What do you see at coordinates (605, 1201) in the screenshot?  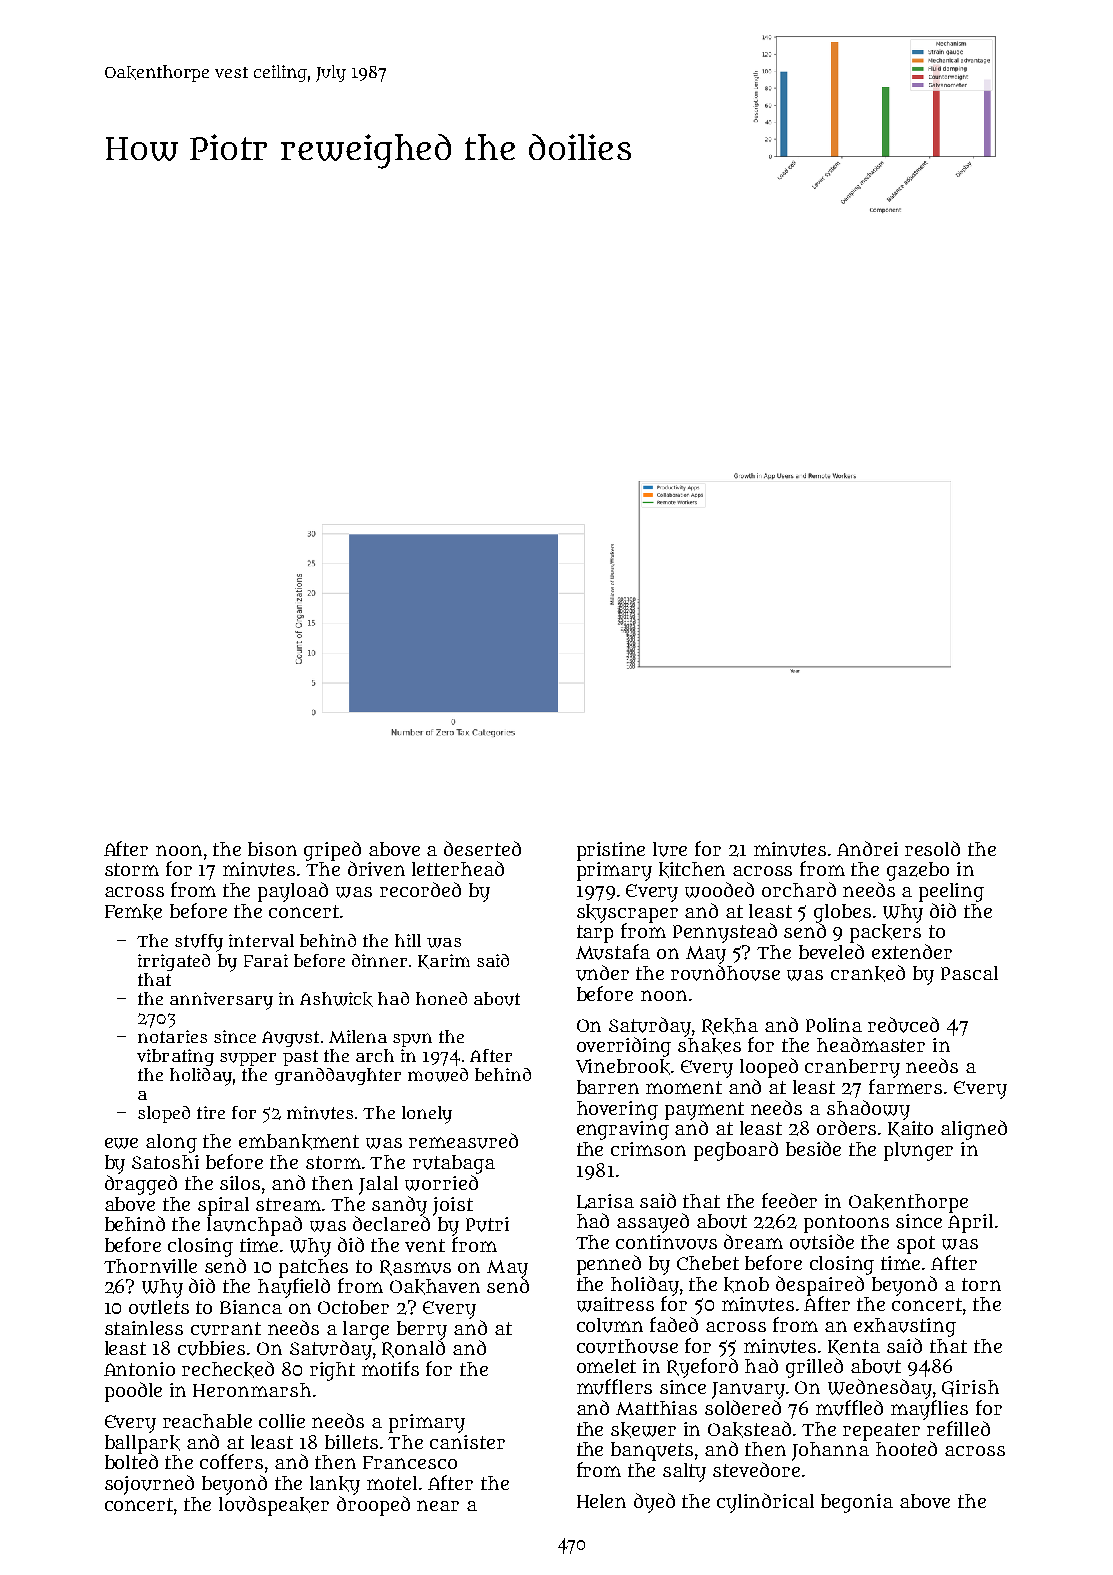 I see `Larisa` at bounding box center [605, 1201].
